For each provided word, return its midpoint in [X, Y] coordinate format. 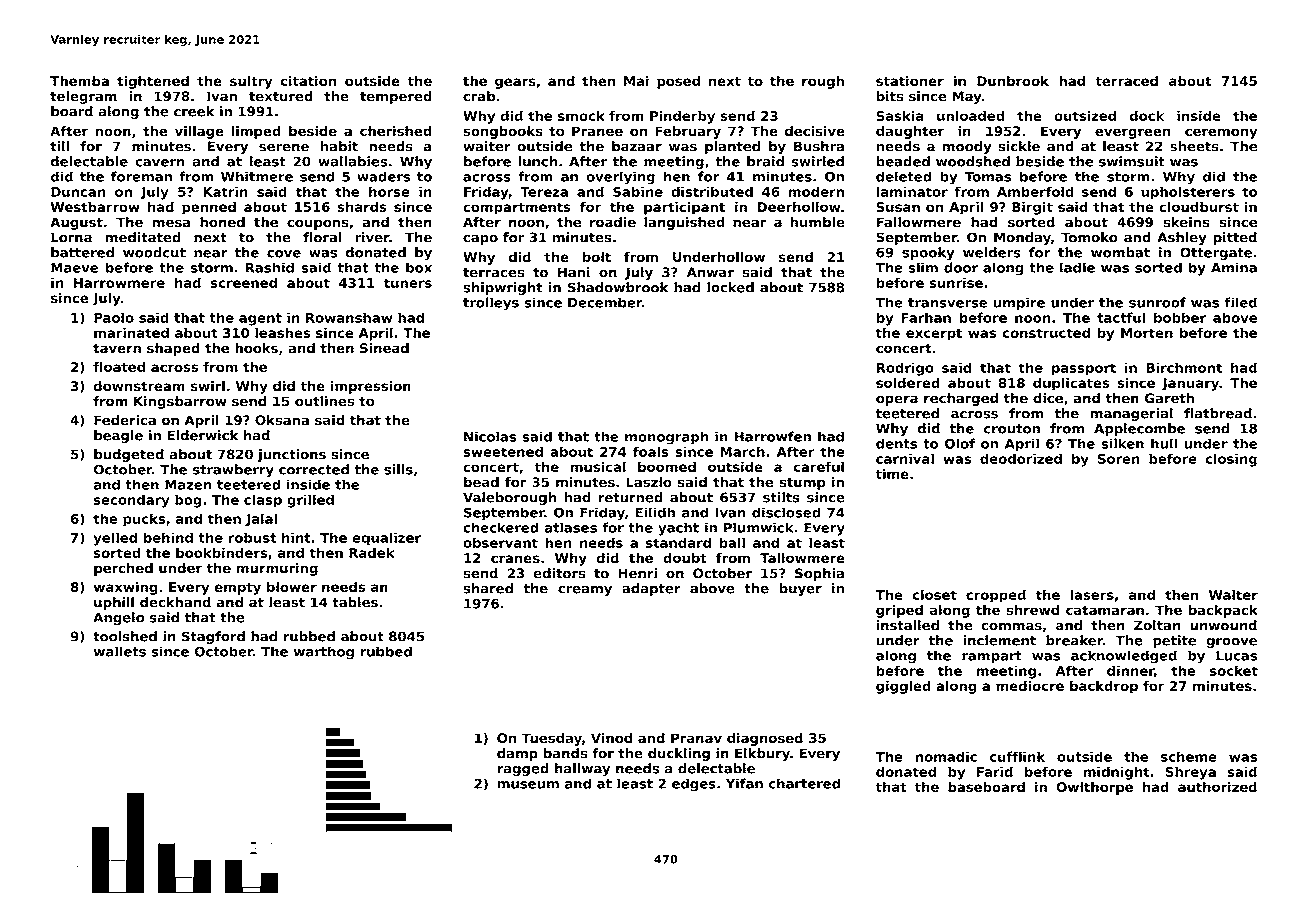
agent [260, 319]
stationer [910, 81]
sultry [251, 82]
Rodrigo [905, 369]
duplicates [1071, 384]
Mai [636, 81]
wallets [120, 651]
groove [1231, 643]
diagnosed [765, 739]
